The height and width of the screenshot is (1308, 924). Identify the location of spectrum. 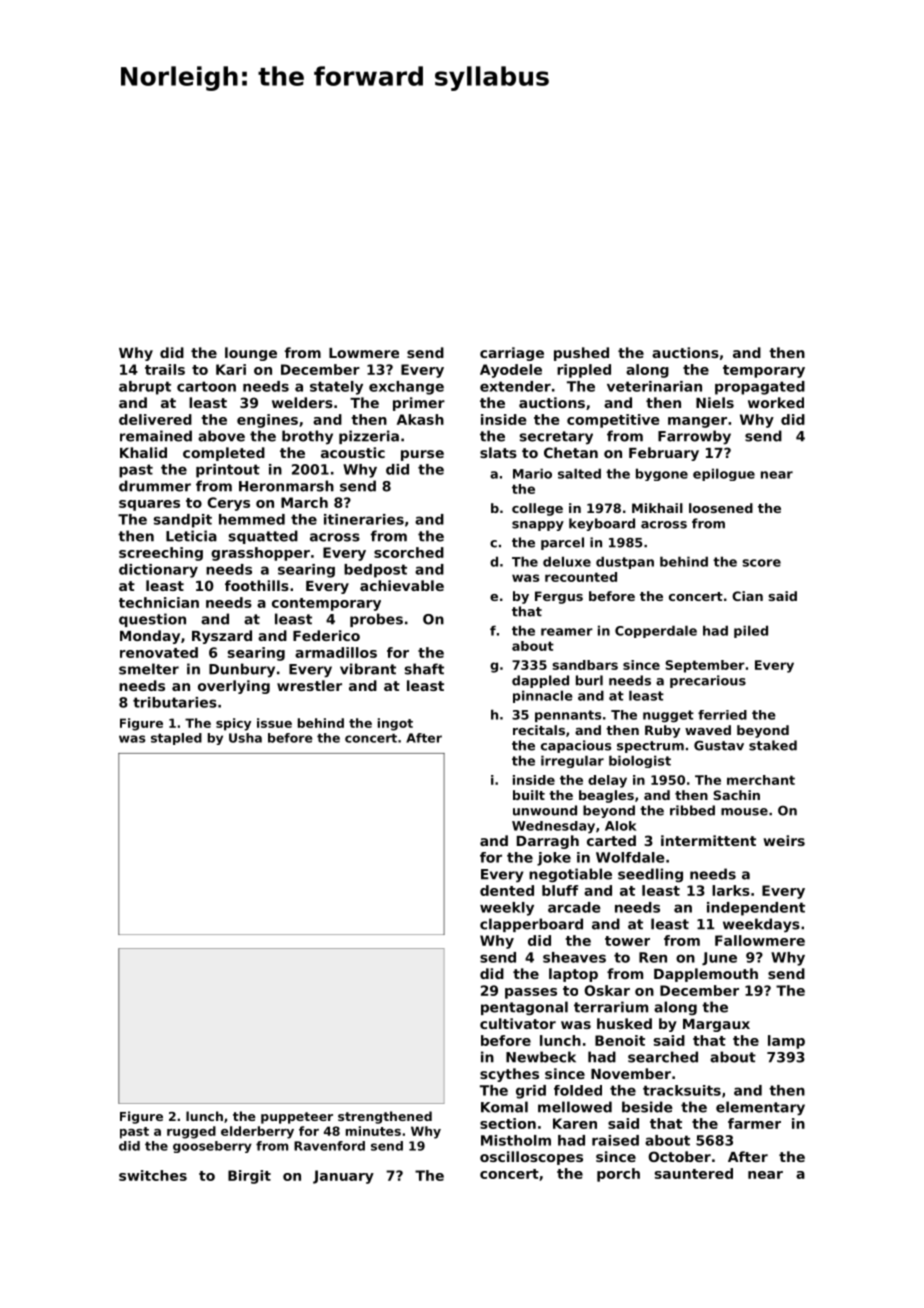
(650, 747).
